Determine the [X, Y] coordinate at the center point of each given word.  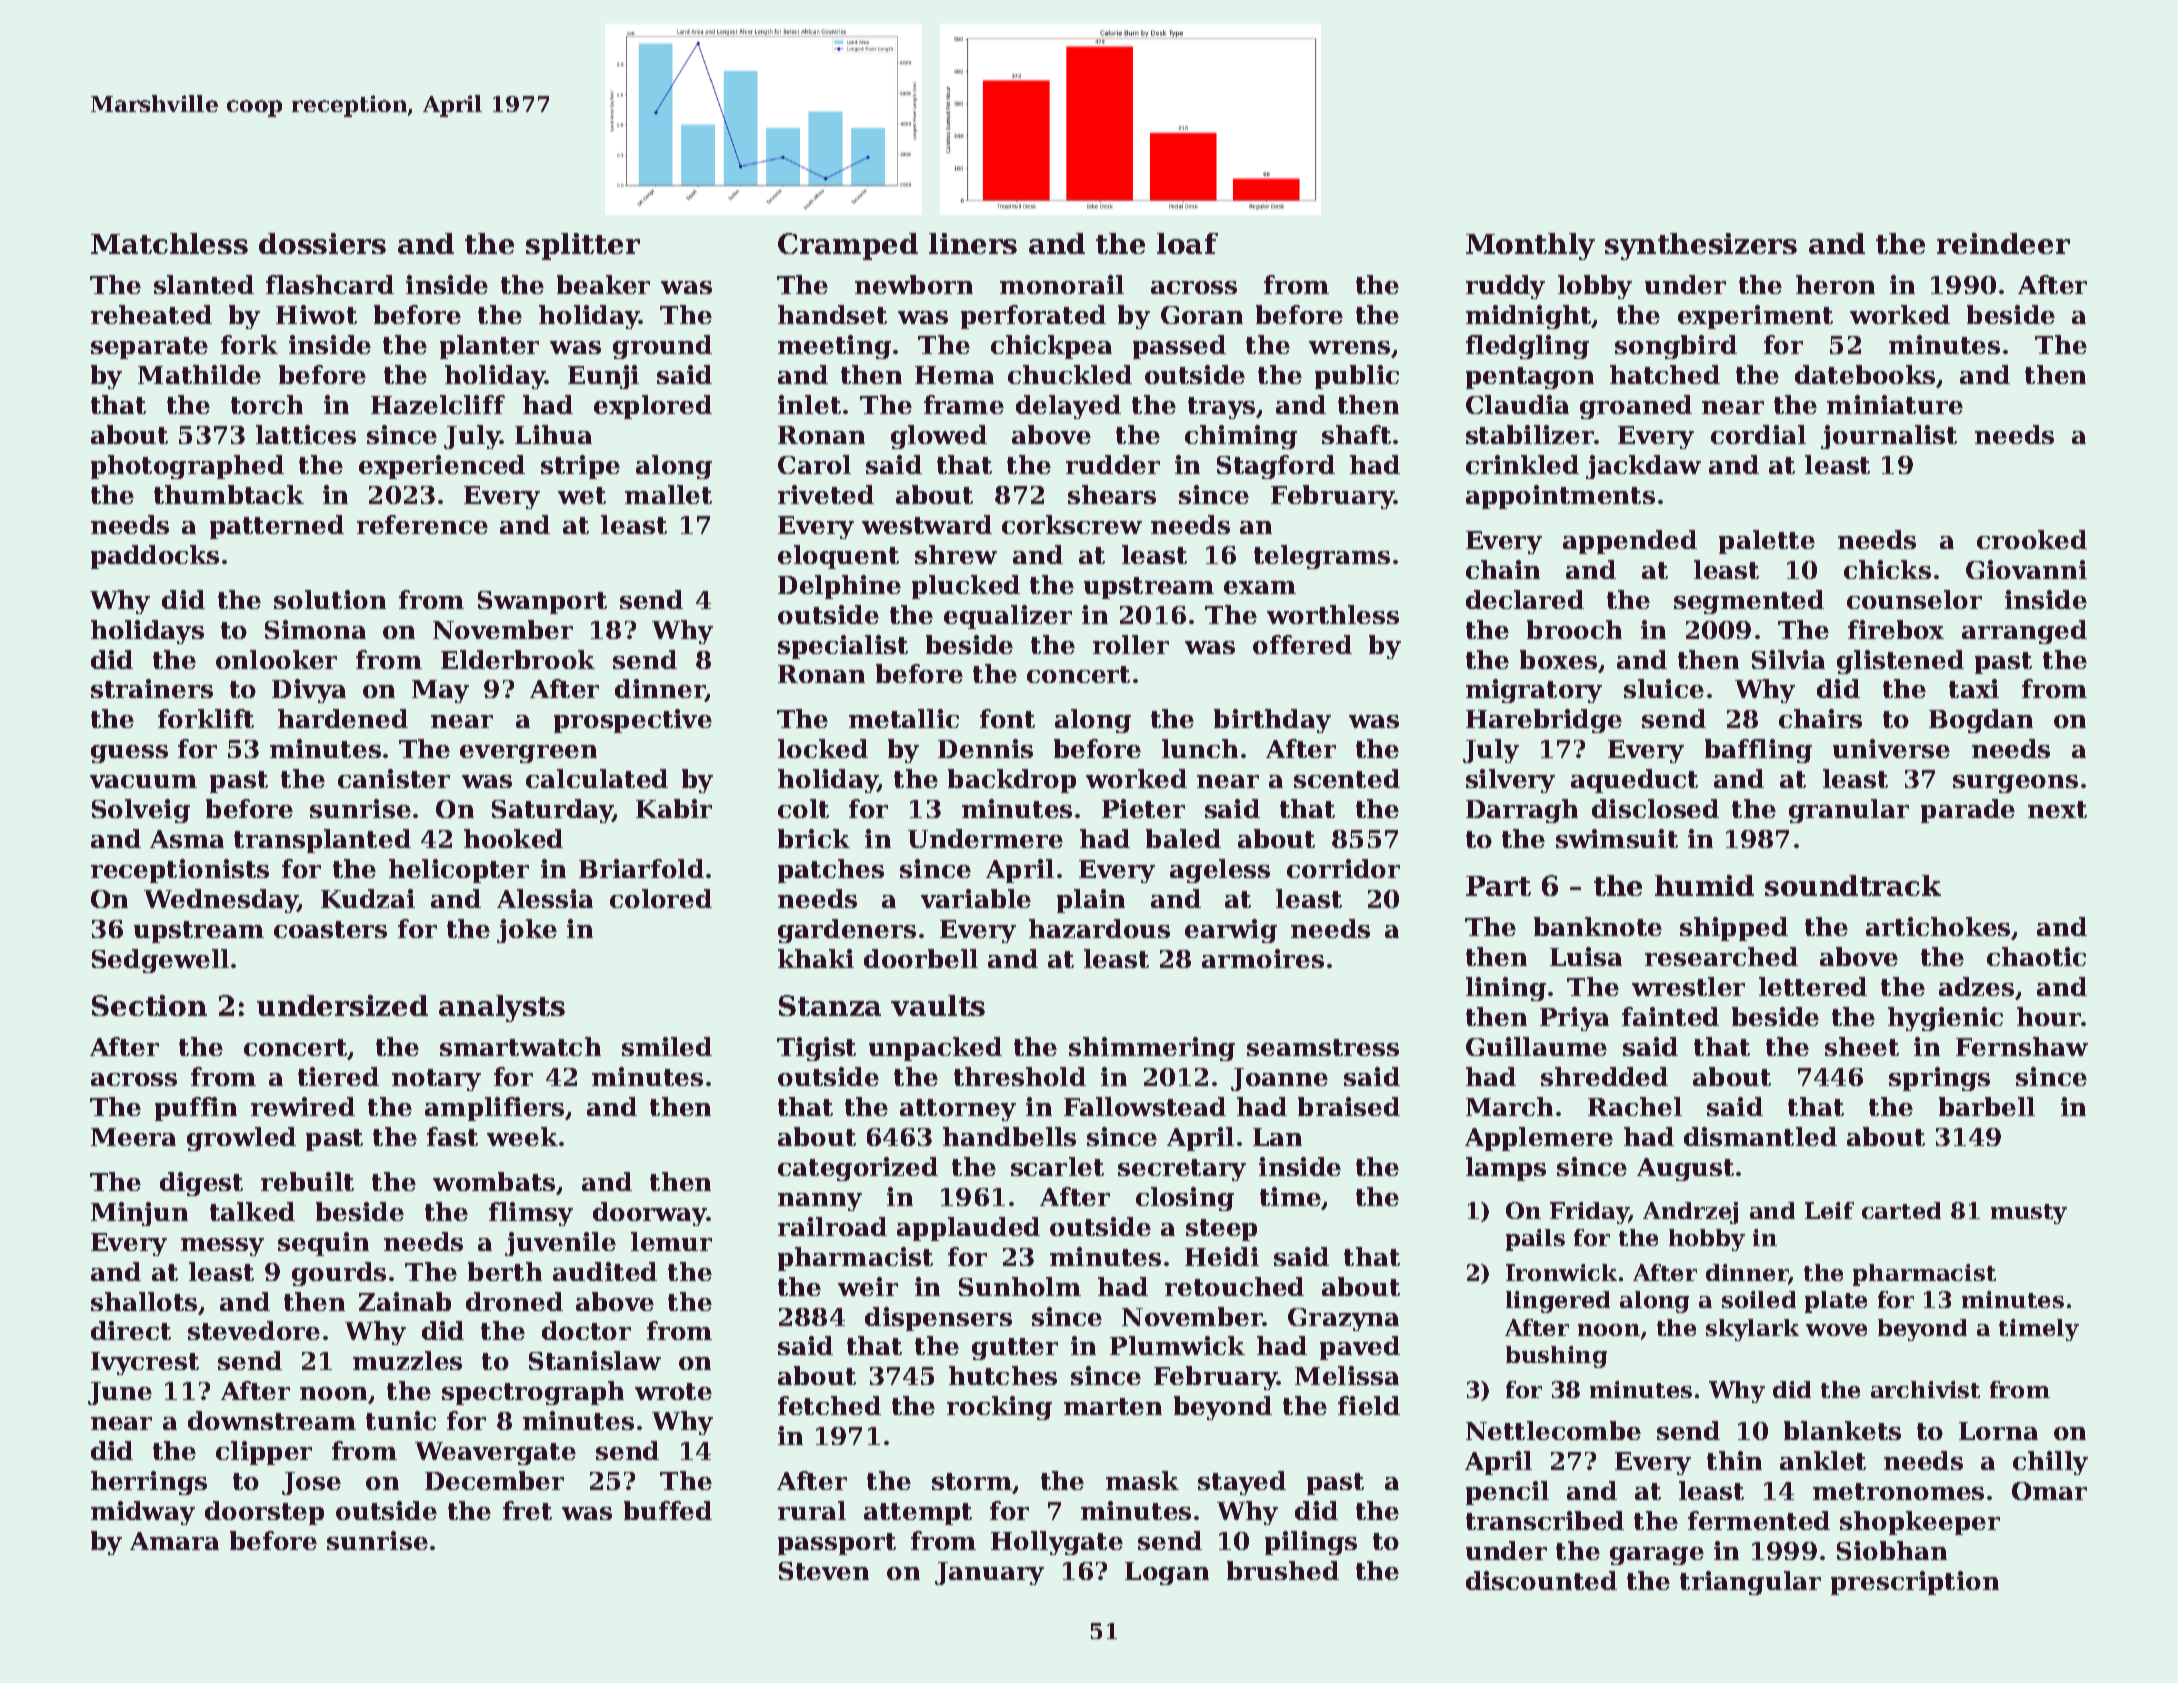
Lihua [553, 434]
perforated [1033, 317]
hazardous [1099, 928]
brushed [1283, 1570]
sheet [1862, 1046]
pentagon [1530, 378]
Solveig [141, 811]
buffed [668, 1510]
